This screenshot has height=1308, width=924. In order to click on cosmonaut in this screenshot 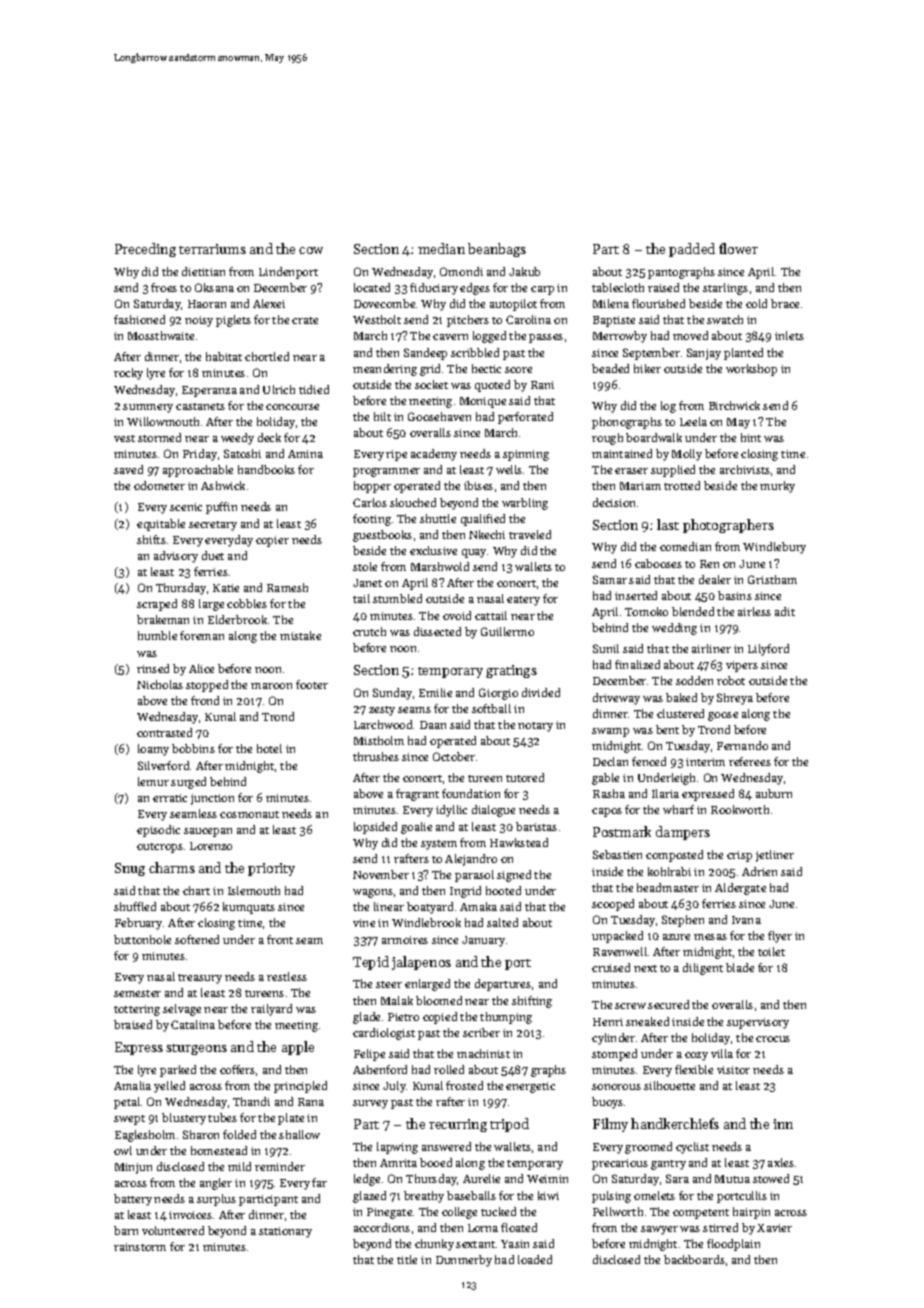, I will do `click(249, 814)`.
